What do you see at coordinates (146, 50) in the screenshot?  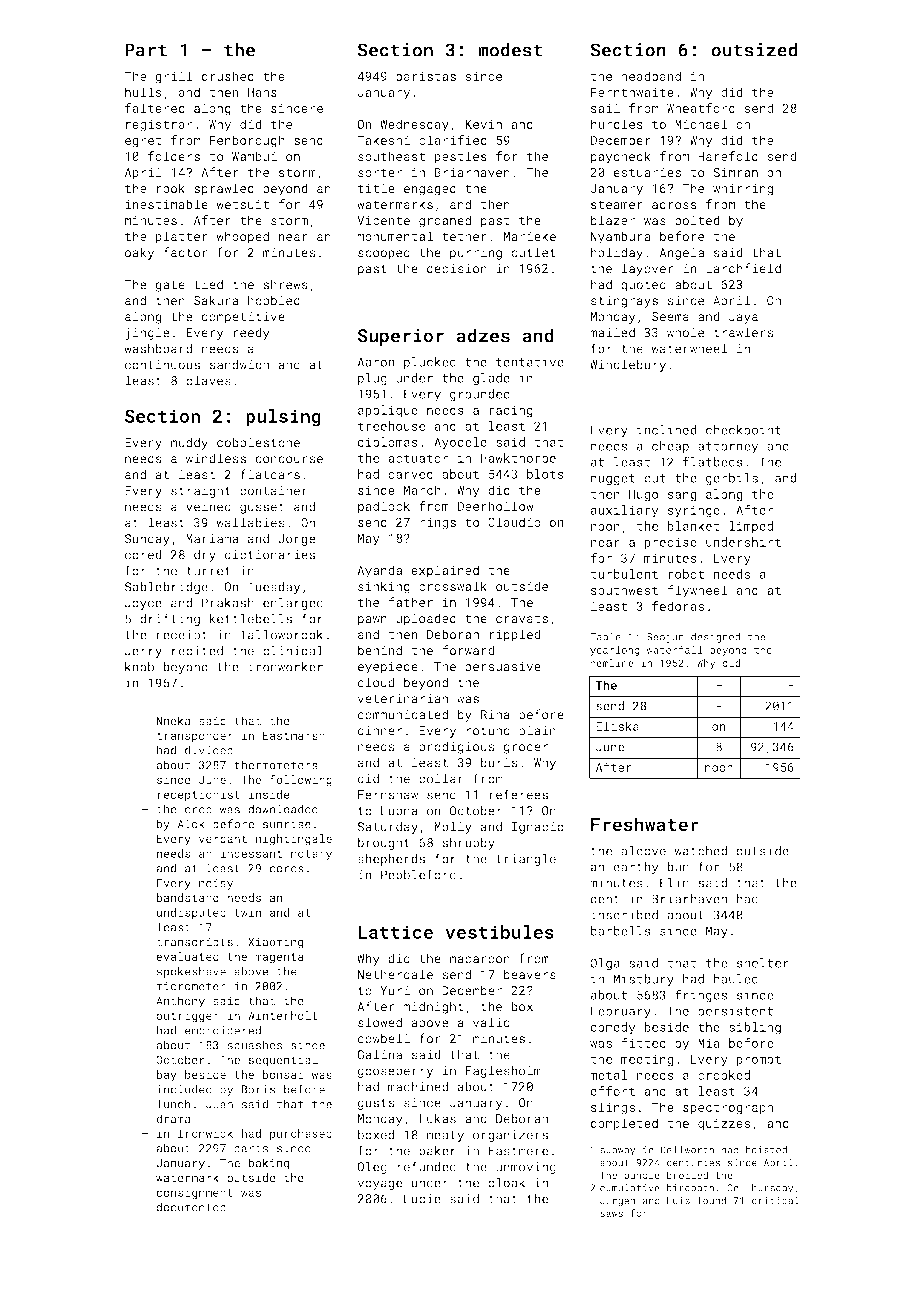 I see `Part` at bounding box center [146, 50].
